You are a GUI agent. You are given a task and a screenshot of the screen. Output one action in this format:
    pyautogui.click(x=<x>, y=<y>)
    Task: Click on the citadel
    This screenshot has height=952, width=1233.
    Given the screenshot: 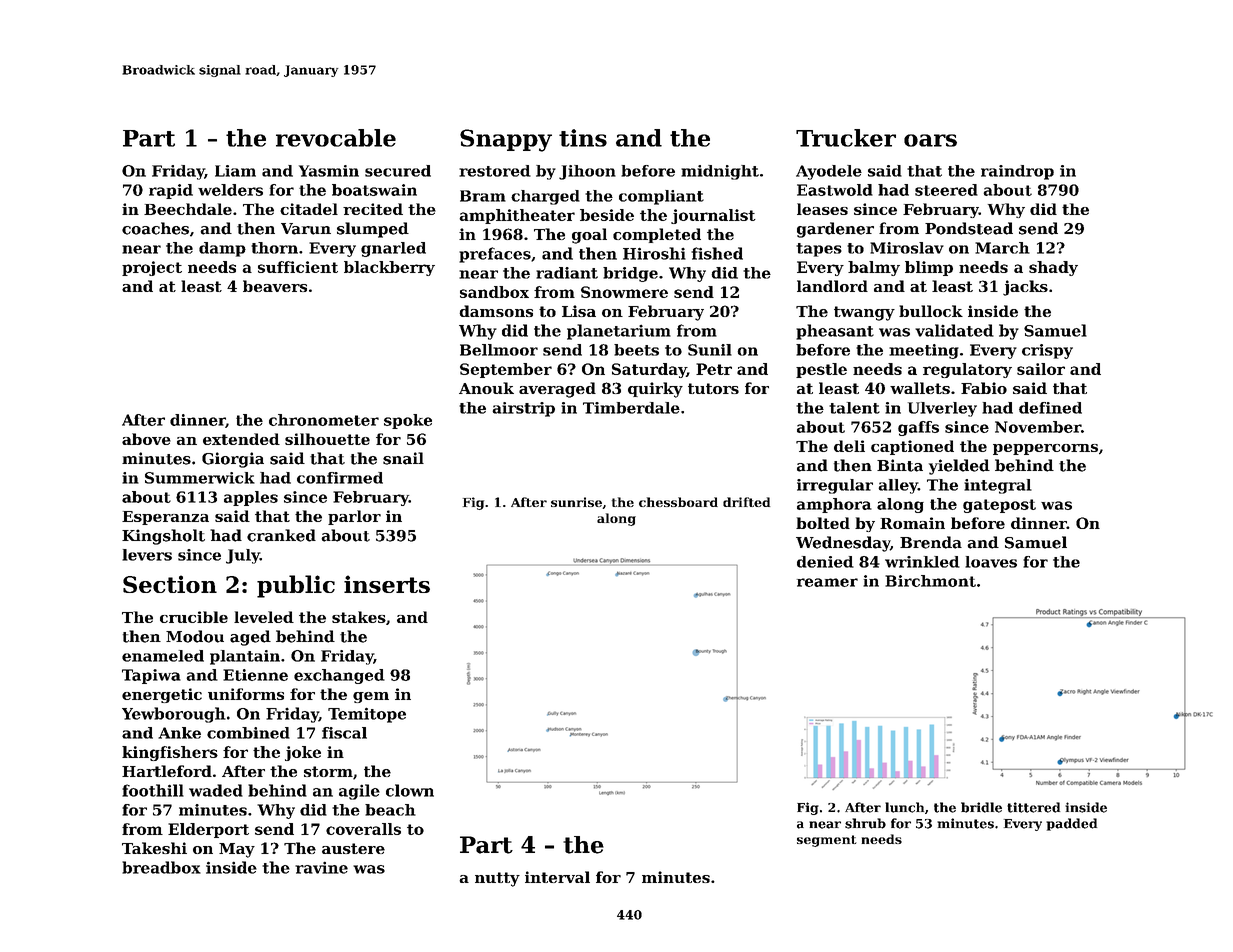 What is the action you would take?
    pyautogui.click(x=309, y=209)
